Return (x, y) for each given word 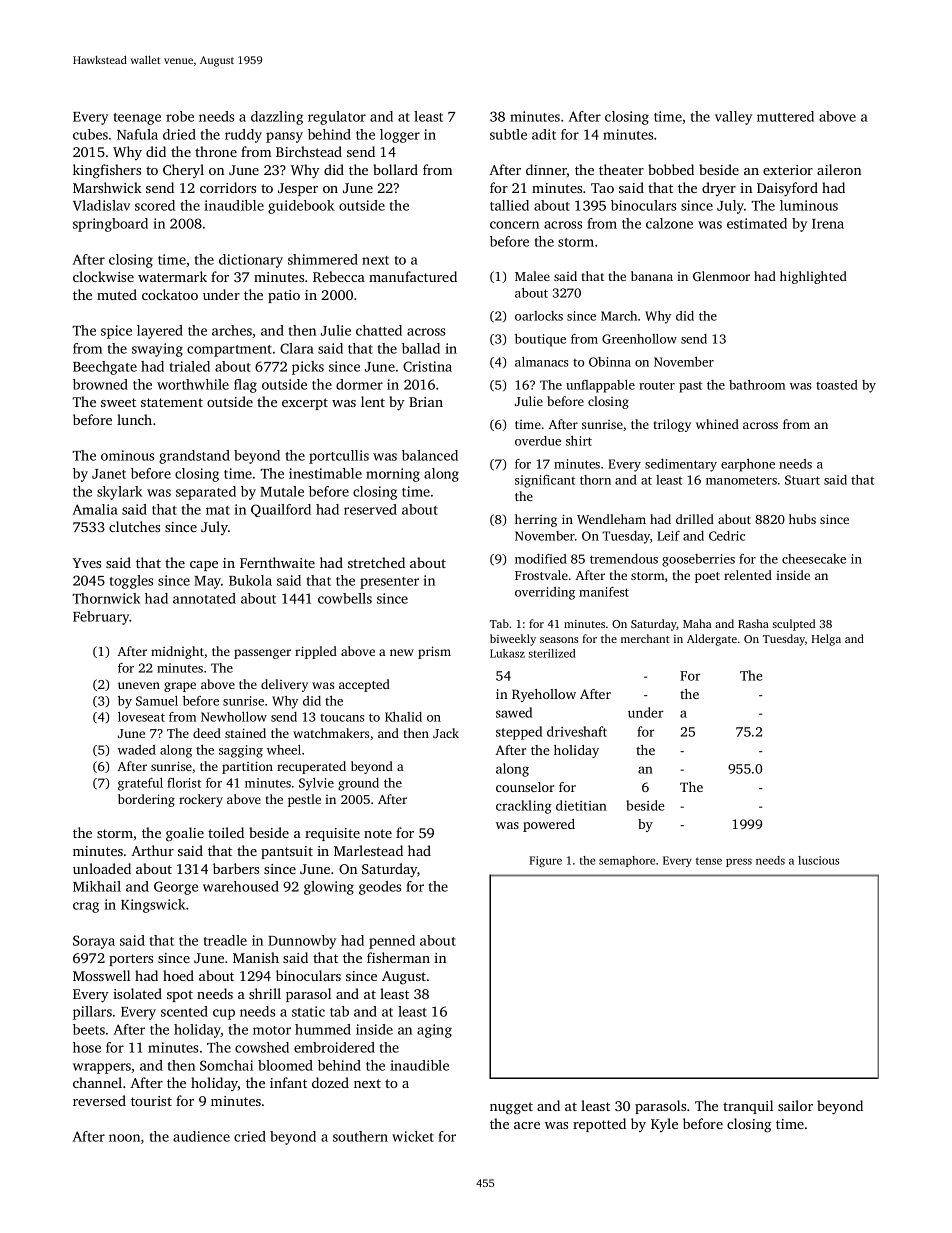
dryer (719, 189)
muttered (785, 116)
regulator (337, 118)
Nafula (137, 134)
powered (549, 825)
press (739, 862)
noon (124, 1138)
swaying (157, 350)
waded (137, 750)
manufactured (413, 276)
